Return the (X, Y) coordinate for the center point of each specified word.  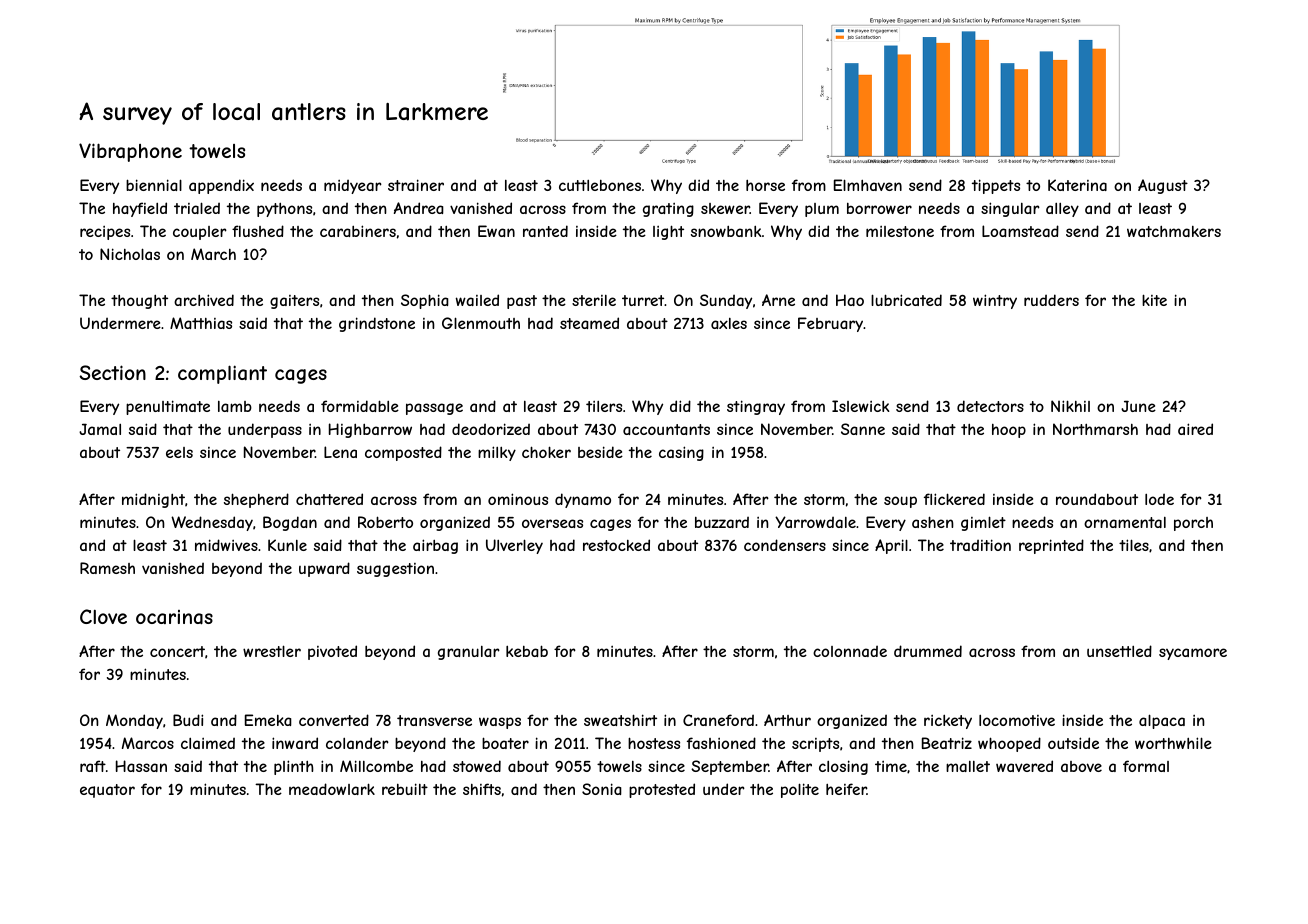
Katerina (1077, 185)
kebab (527, 651)
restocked (616, 545)
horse (765, 185)
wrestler (272, 651)
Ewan (496, 231)
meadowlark (332, 789)
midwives (226, 545)
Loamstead (1020, 231)
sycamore (1193, 654)
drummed (928, 651)
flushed (258, 231)
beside (600, 452)
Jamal (100, 429)
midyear (353, 187)
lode (1159, 499)
